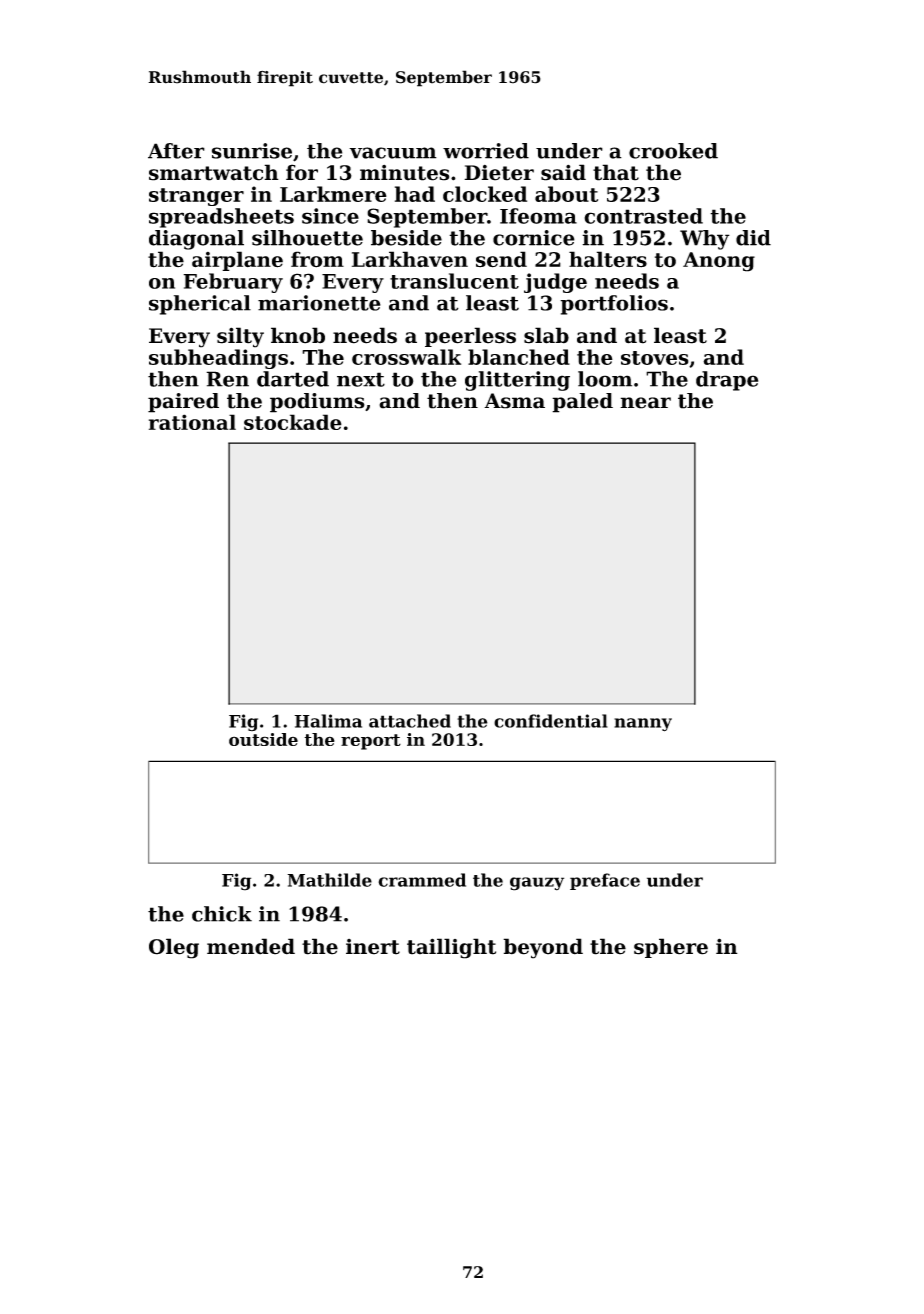  Describe the element at coordinates (551, 721) in the document. I see `confidential` at that location.
